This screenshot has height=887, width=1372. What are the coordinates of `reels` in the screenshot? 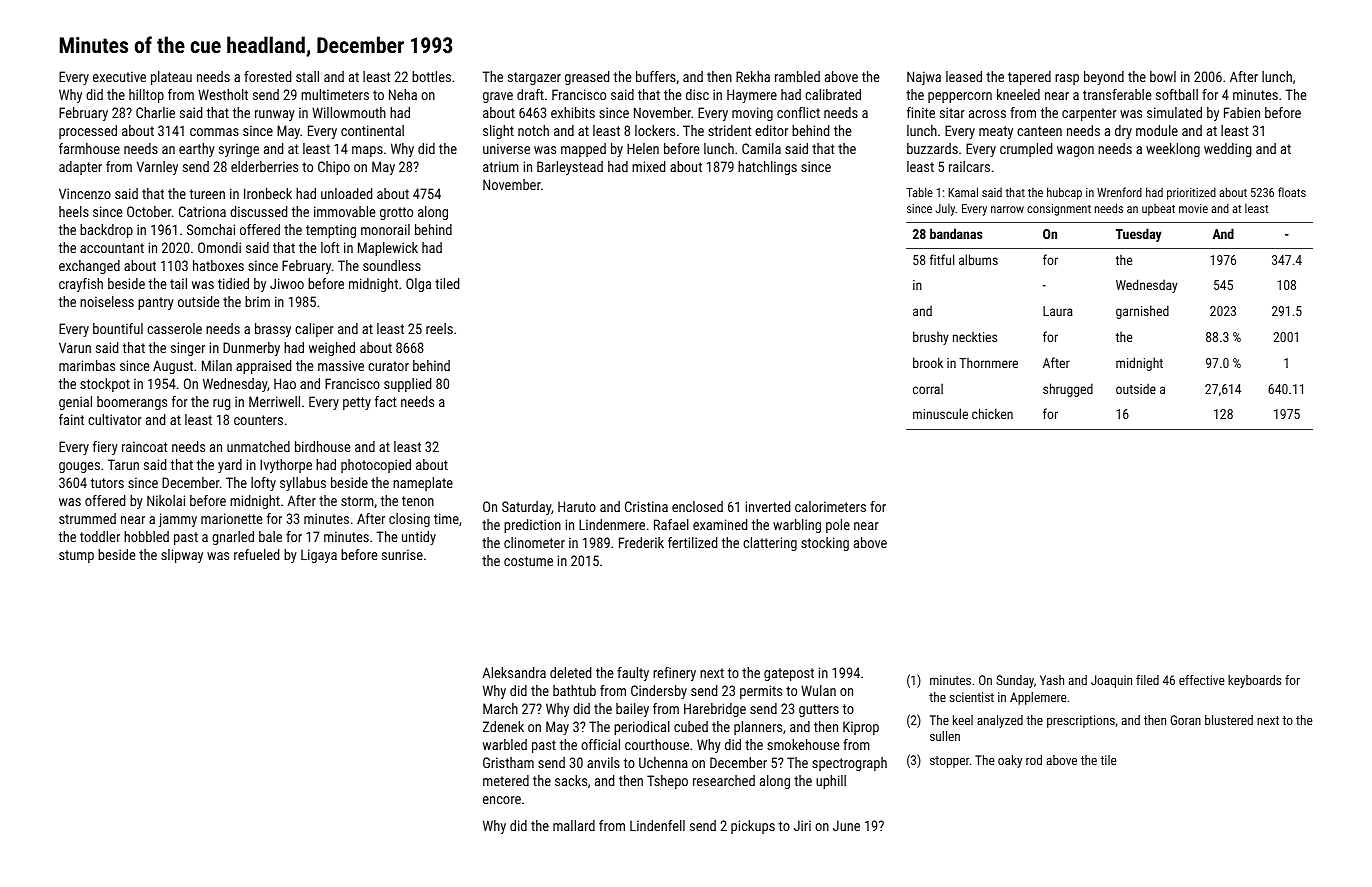 It's located at (439, 328).
